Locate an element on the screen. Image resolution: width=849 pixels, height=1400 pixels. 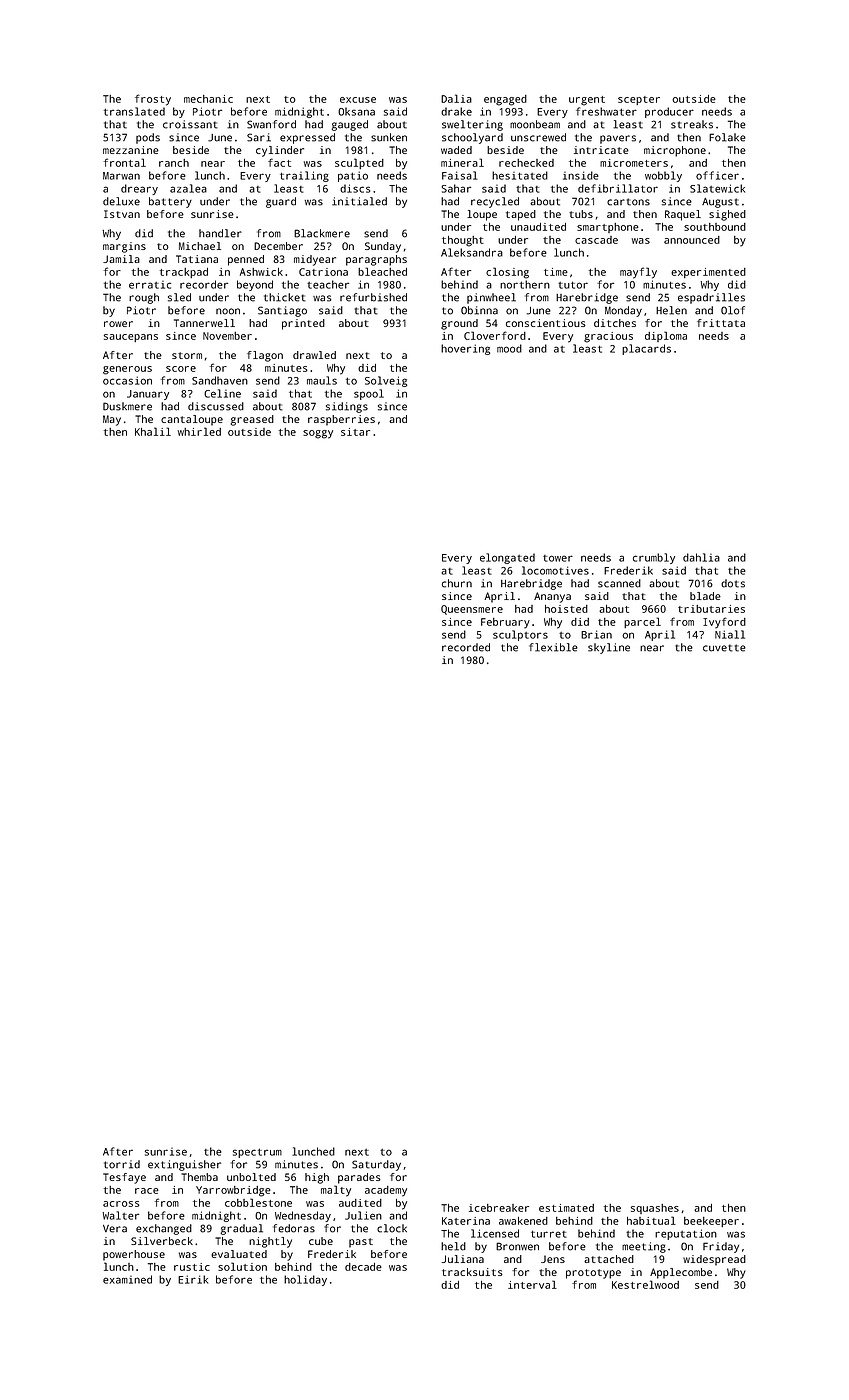
Khalil is located at coordinates (153, 431).
